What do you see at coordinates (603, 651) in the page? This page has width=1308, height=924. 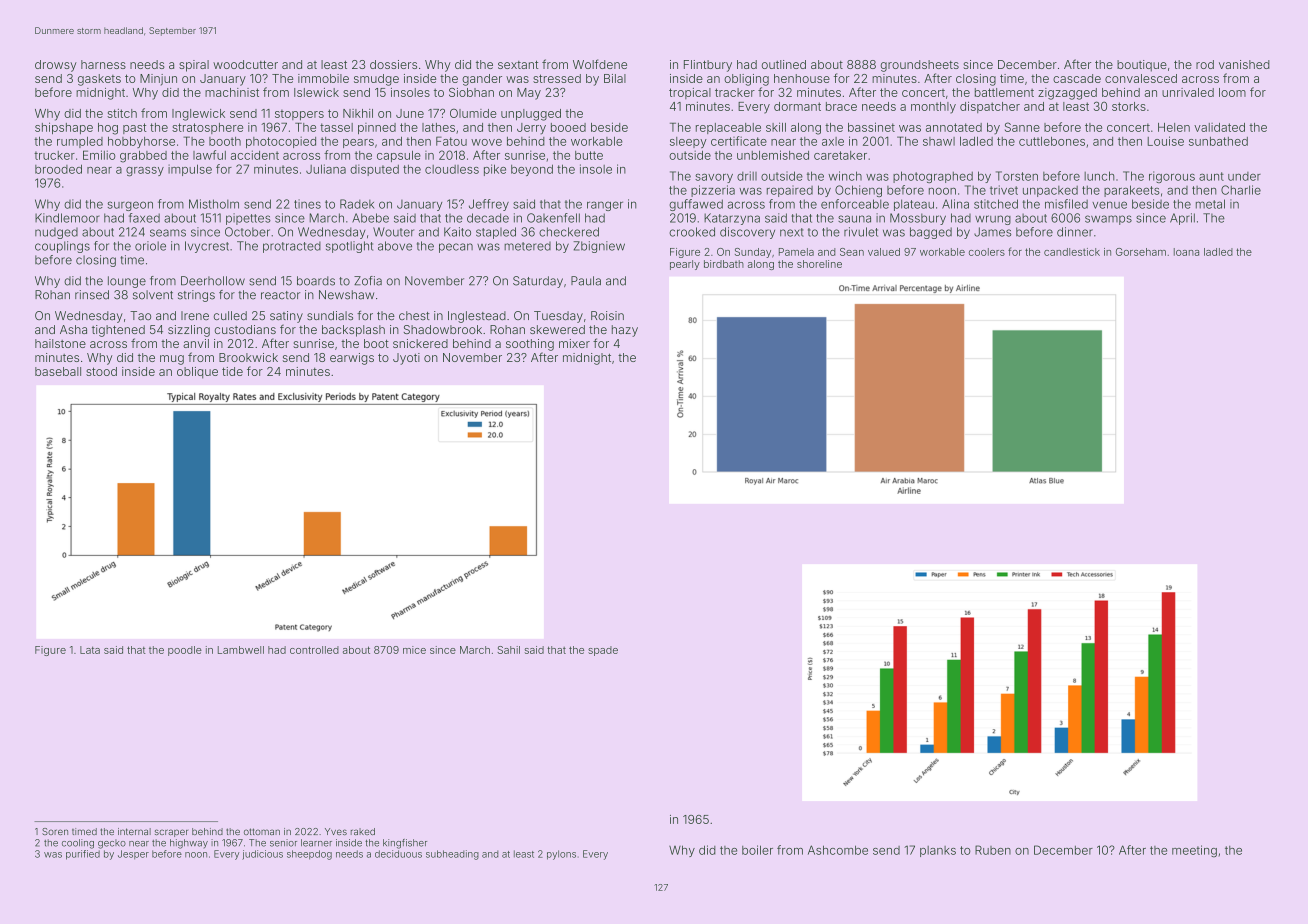 I see `spade` at bounding box center [603, 651].
